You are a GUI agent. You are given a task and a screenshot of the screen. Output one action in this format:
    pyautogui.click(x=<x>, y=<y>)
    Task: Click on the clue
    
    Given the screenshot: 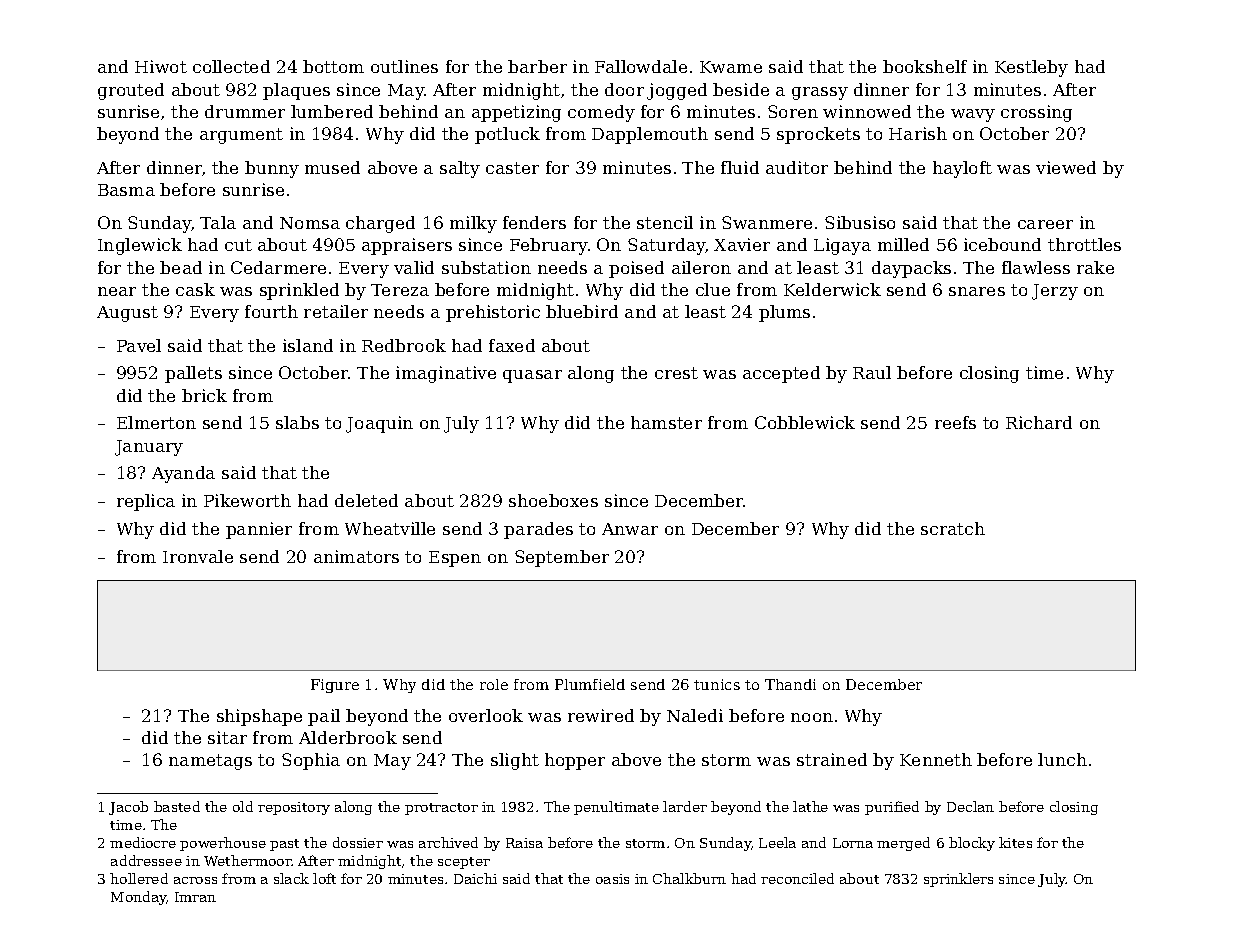 What is the action you would take?
    pyautogui.click(x=713, y=289)
